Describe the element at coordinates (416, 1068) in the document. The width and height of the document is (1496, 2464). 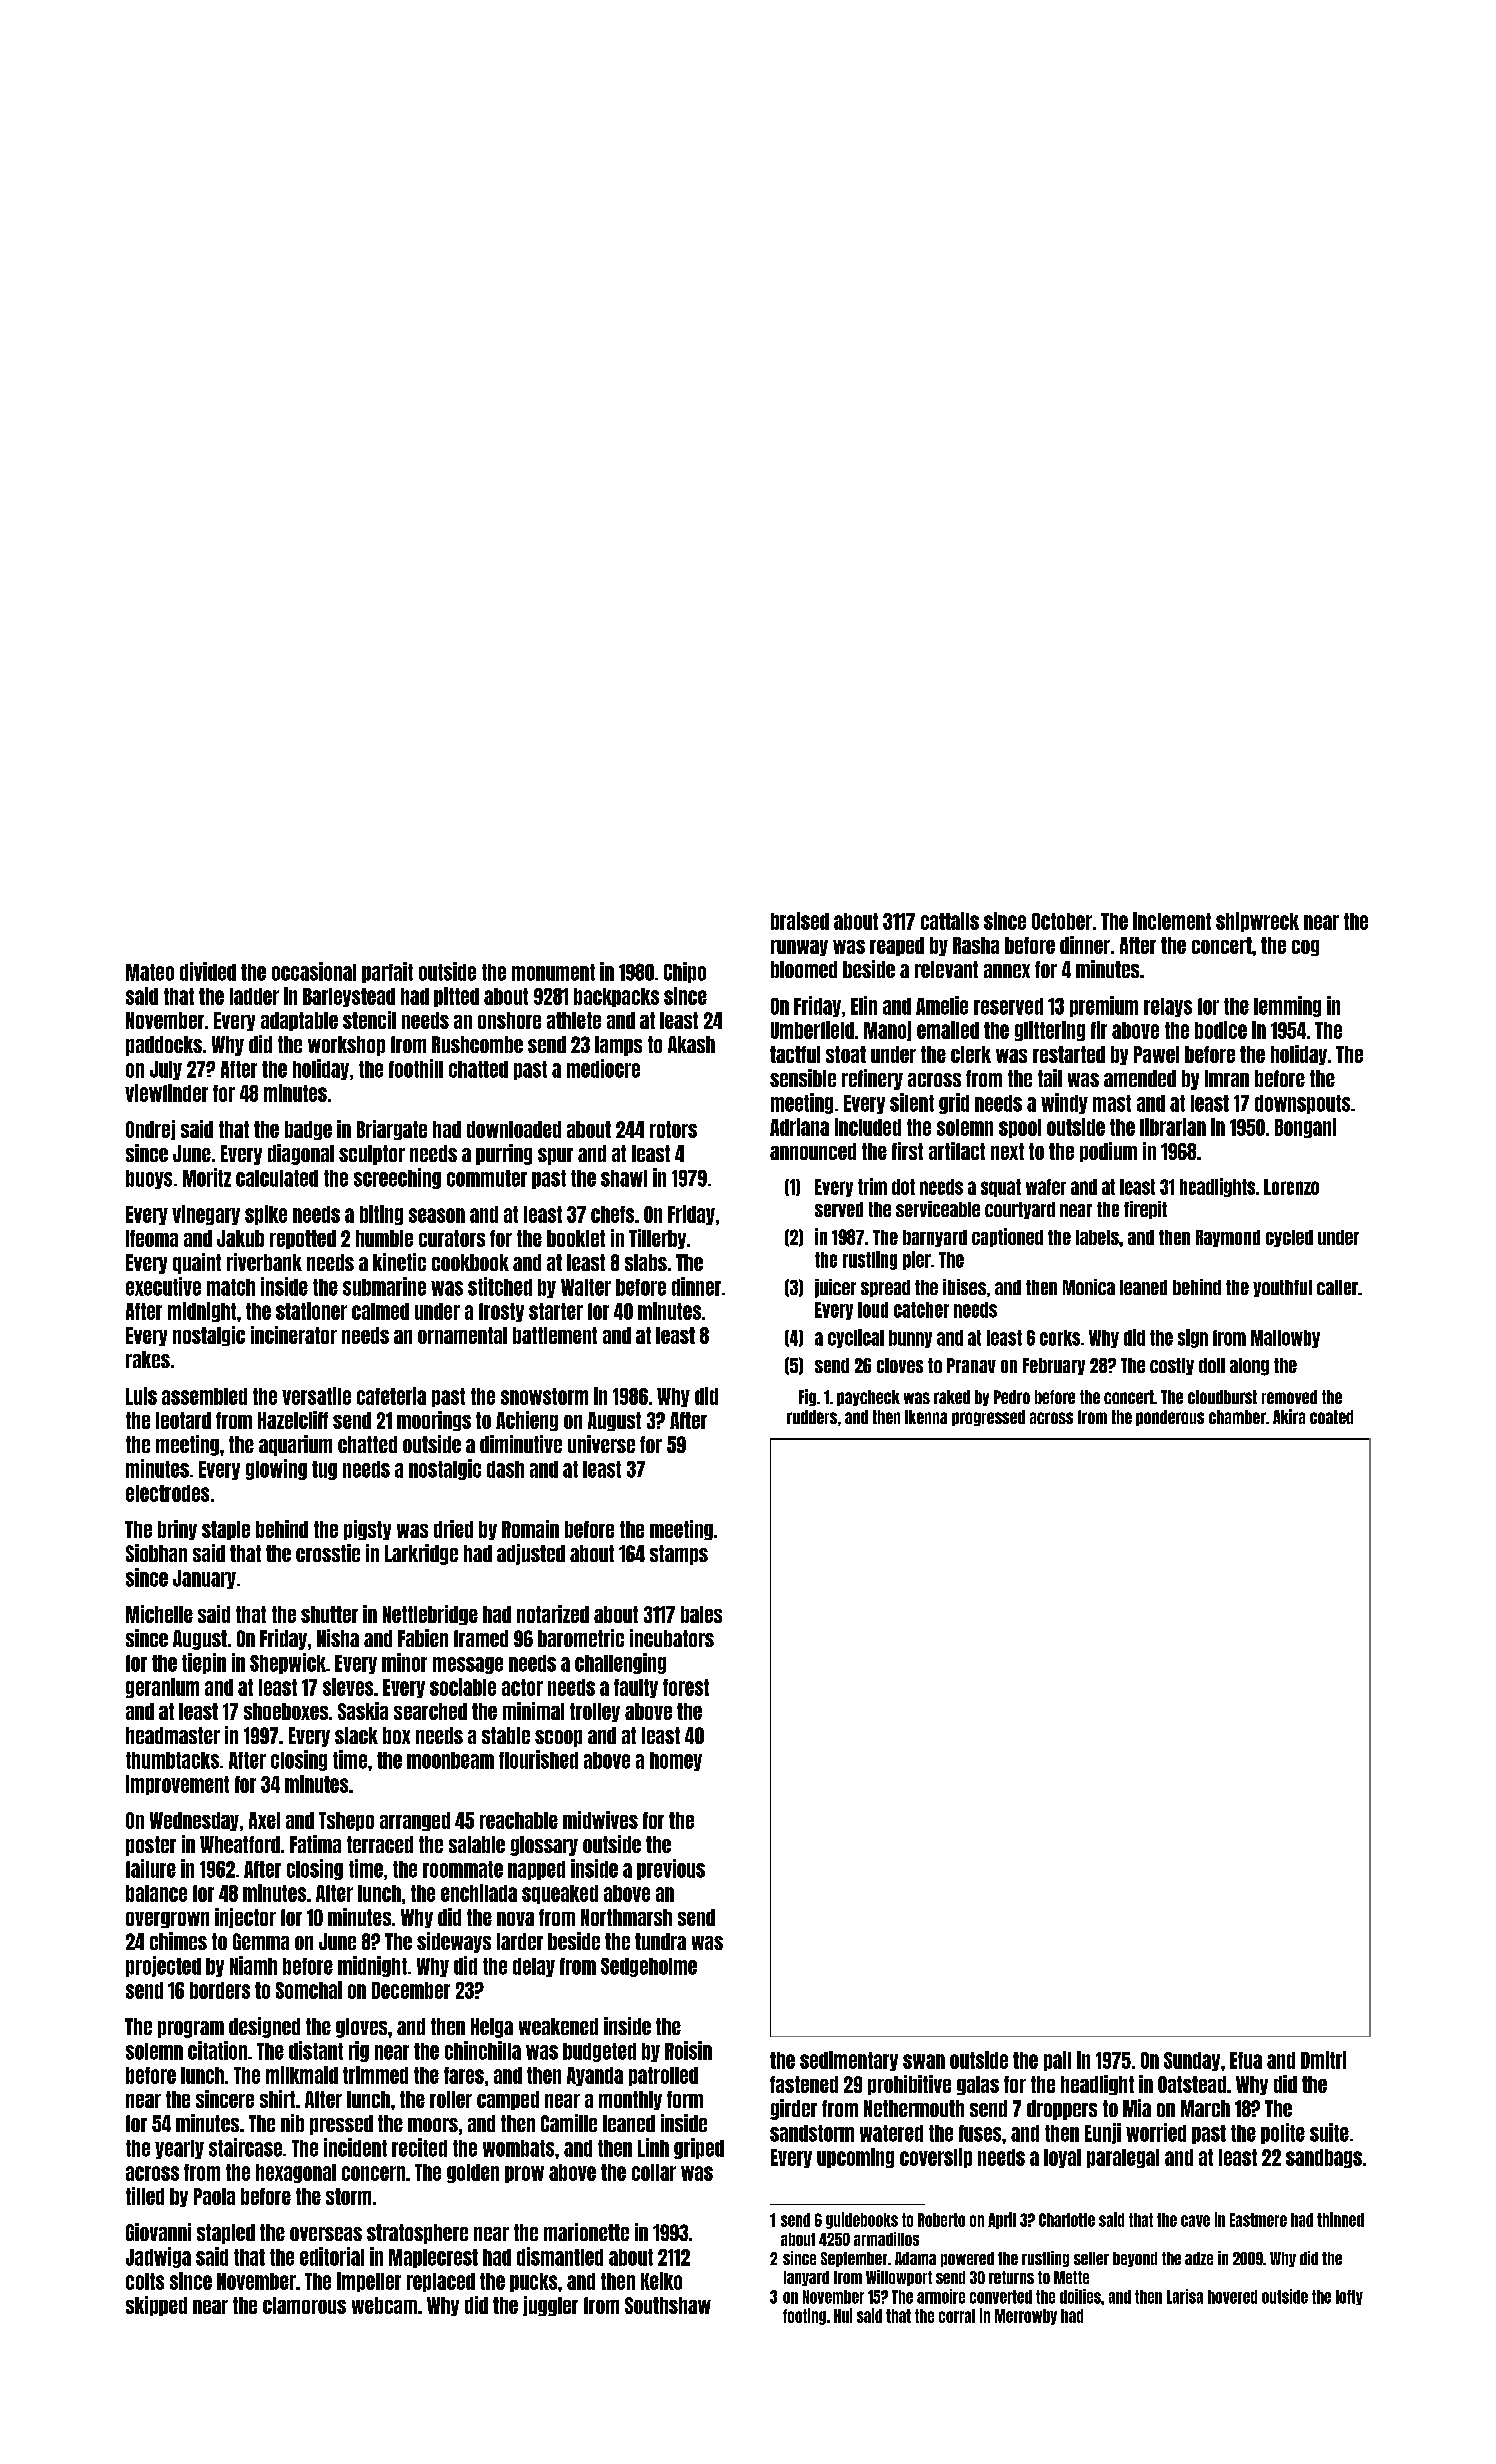
I see `foothill` at that location.
